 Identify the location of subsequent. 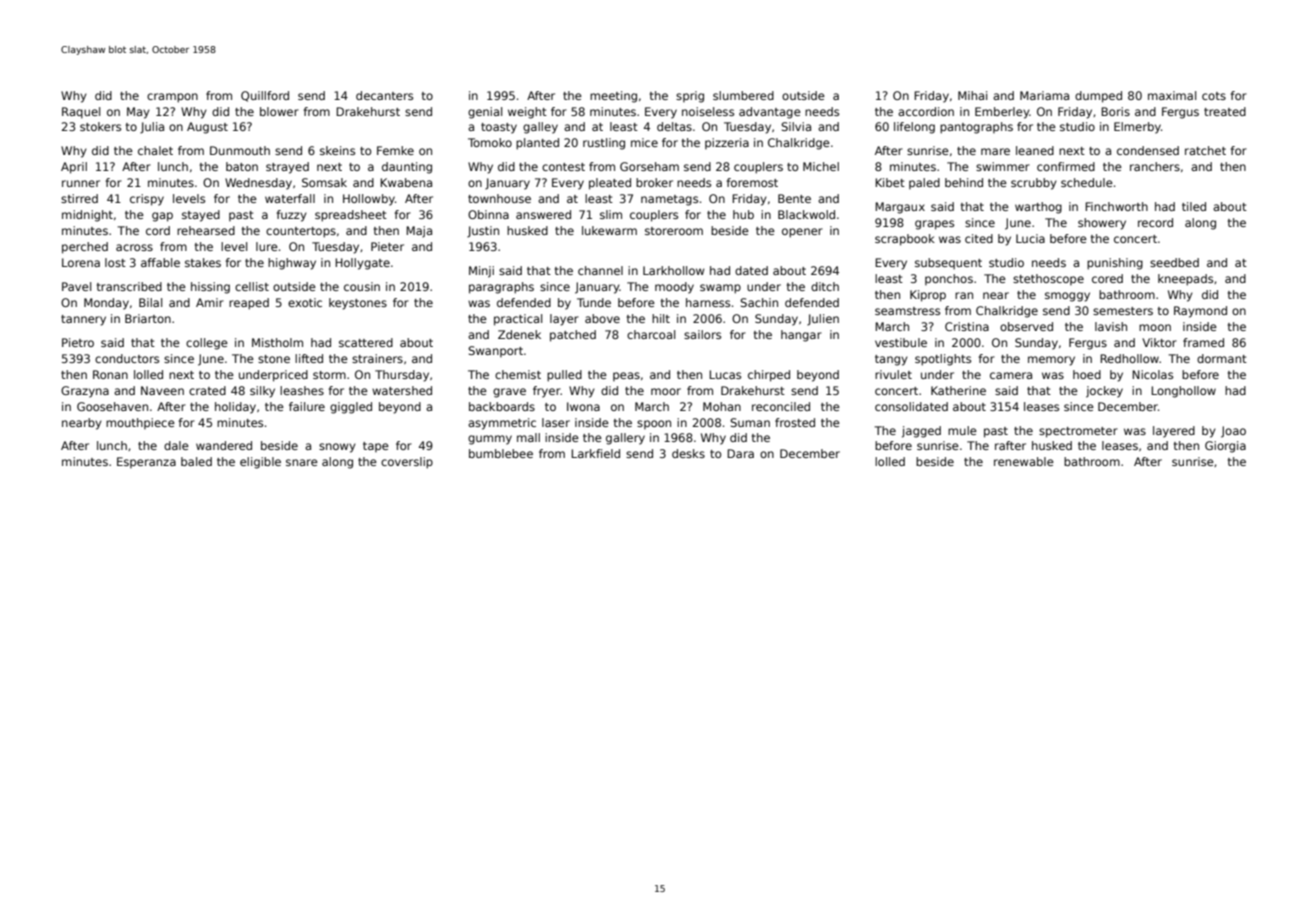
(948, 264).
